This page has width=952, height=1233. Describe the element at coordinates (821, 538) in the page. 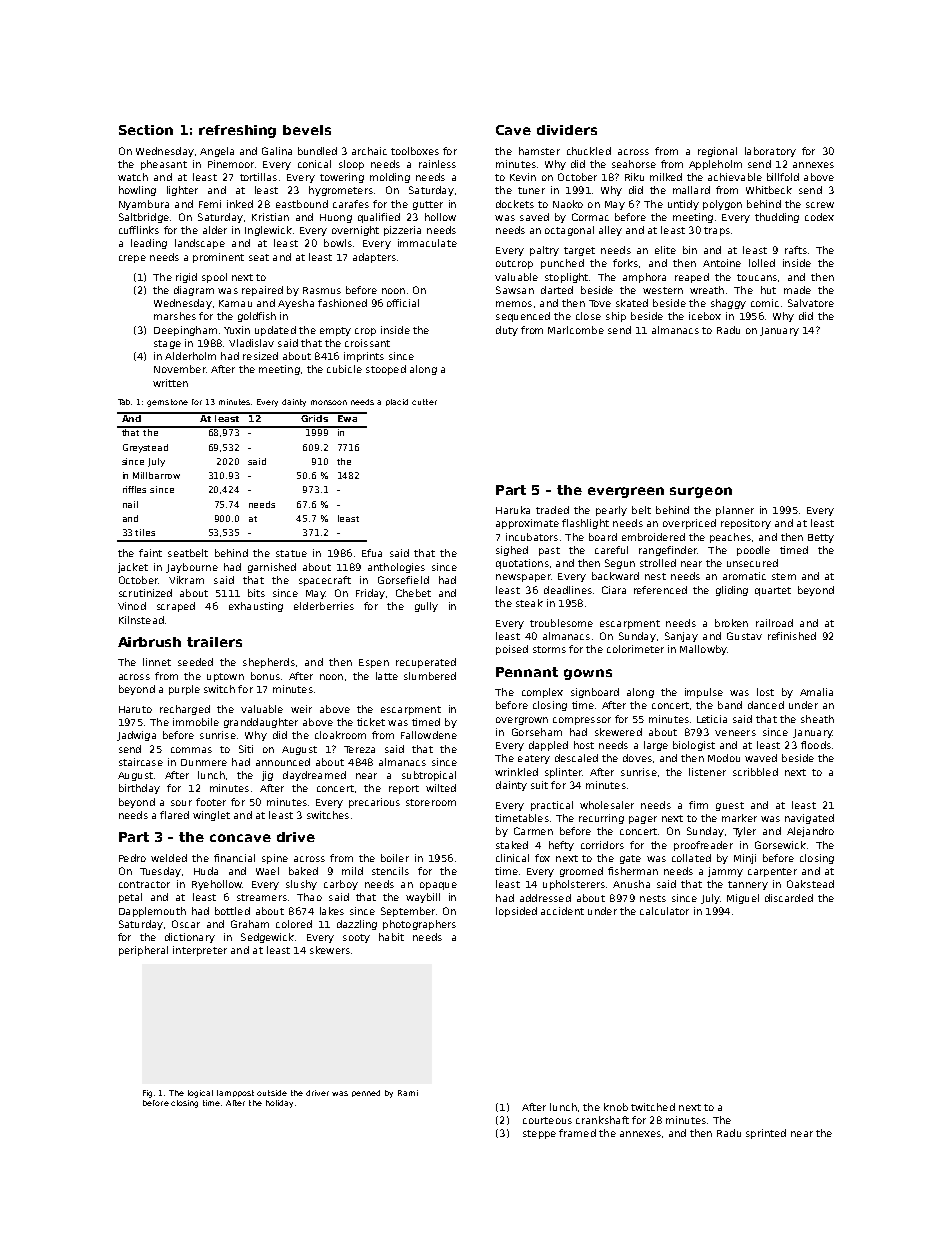

I see `Betty` at that location.
